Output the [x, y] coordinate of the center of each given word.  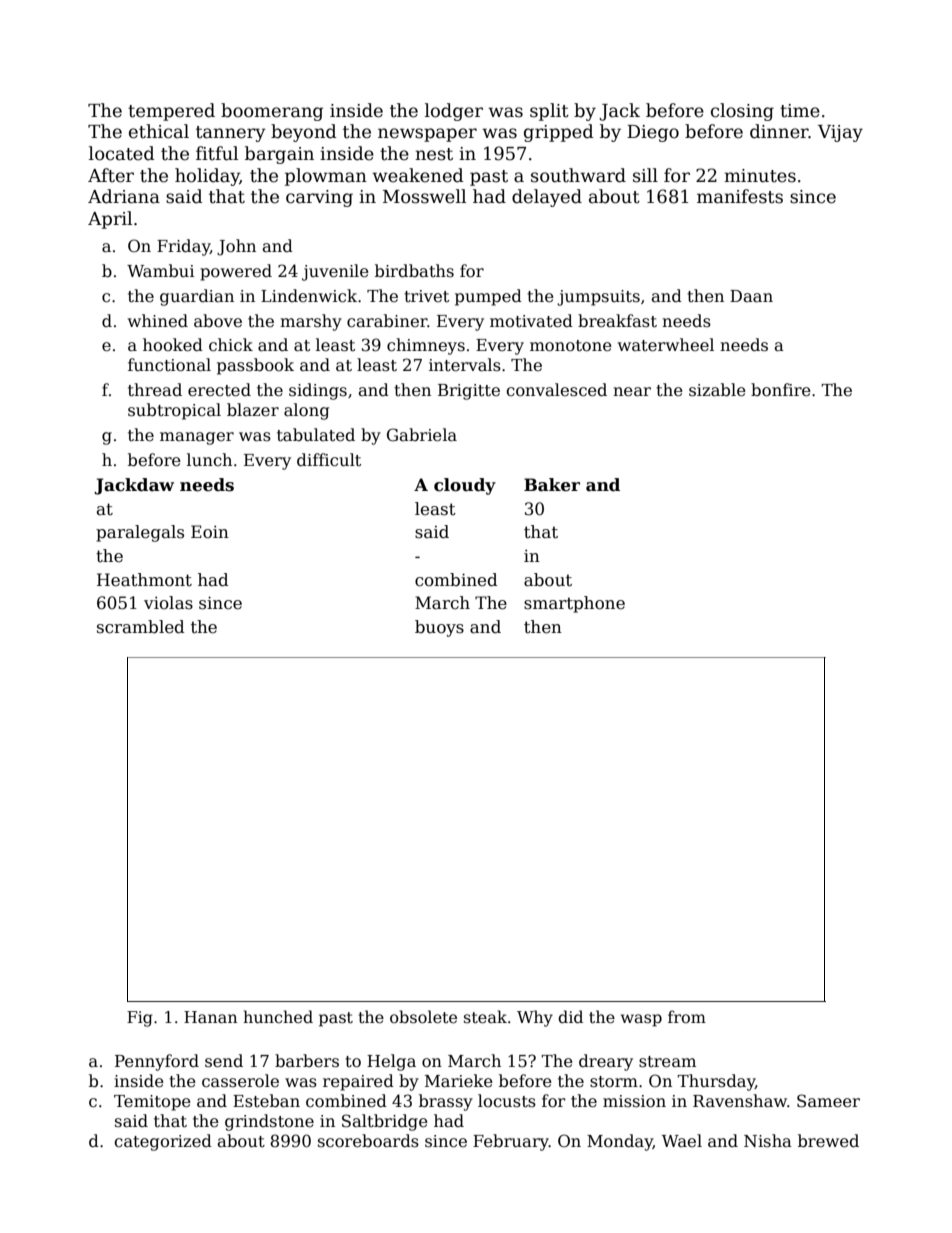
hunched [278, 1016]
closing [742, 112]
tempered [171, 112]
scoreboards [368, 1141]
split [549, 112]
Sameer [828, 1101]
